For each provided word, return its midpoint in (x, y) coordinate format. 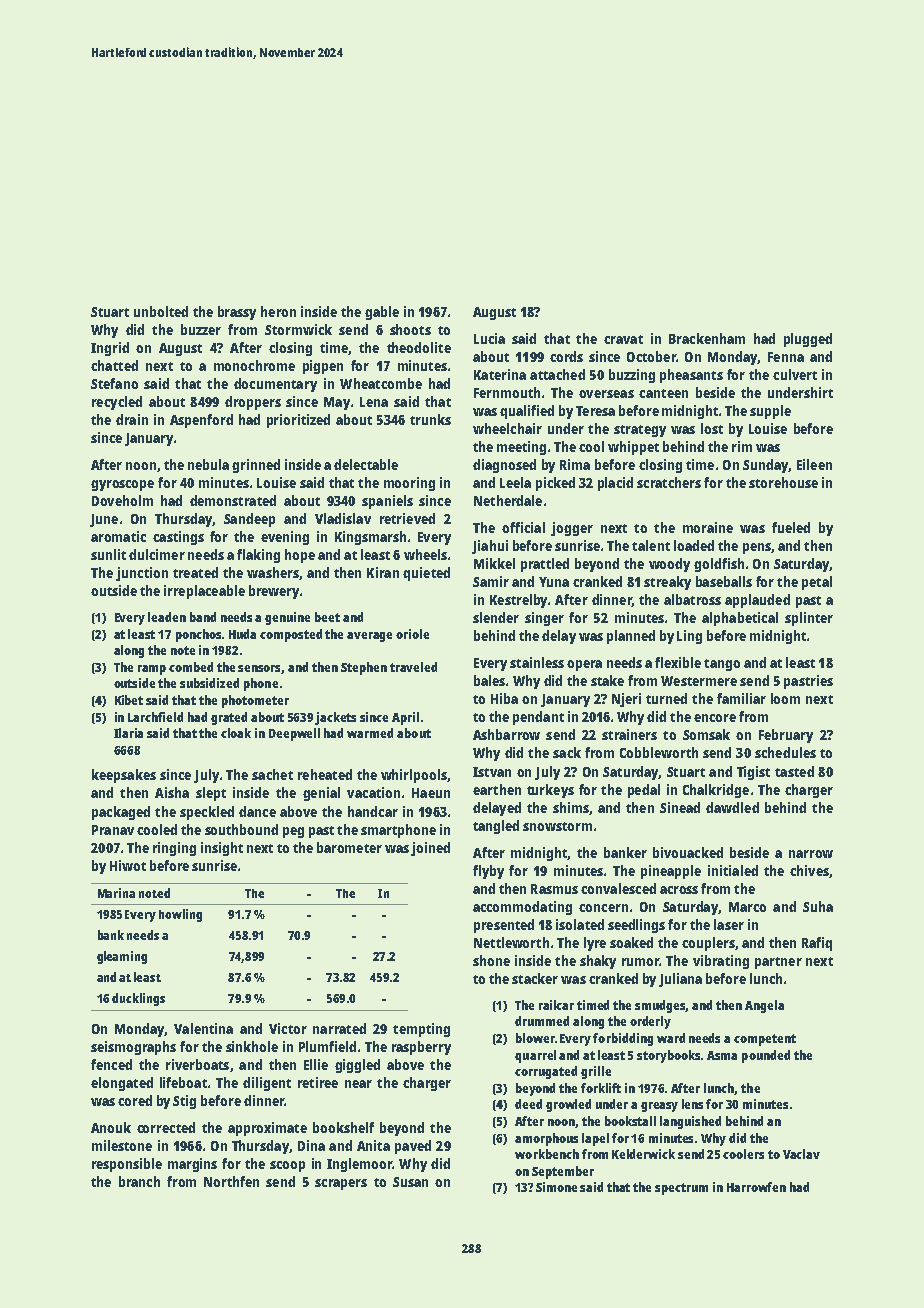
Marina (116, 893)
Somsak (706, 734)
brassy (237, 313)
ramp (152, 670)
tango (722, 665)
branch (139, 1181)
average (369, 637)
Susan (410, 1182)
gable (382, 313)
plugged (808, 340)
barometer (349, 847)
